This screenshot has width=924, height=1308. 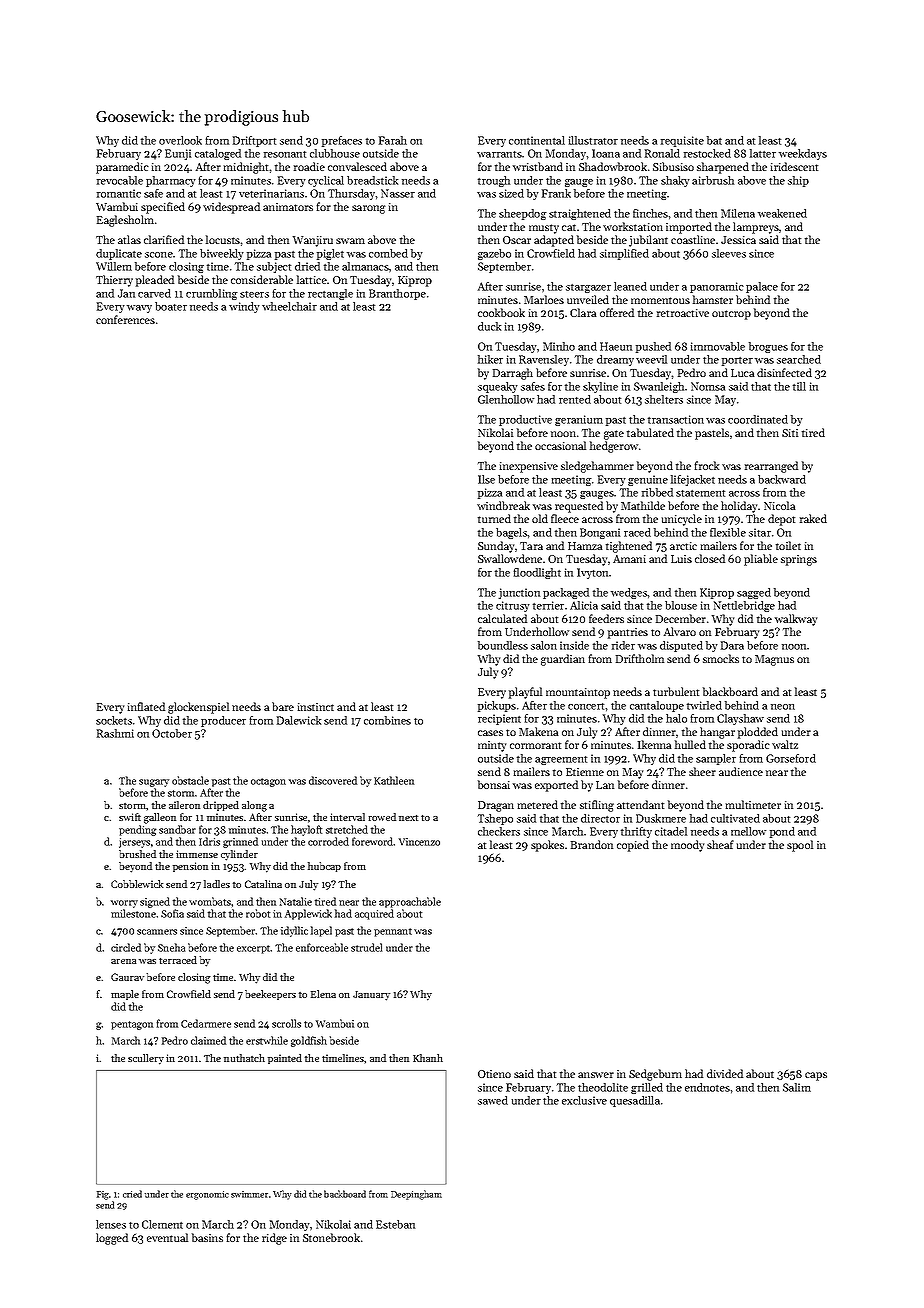 What do you see at coordinates (258, 913) in the screenshot?
I see `robot` at bounding box center [258, 913].
